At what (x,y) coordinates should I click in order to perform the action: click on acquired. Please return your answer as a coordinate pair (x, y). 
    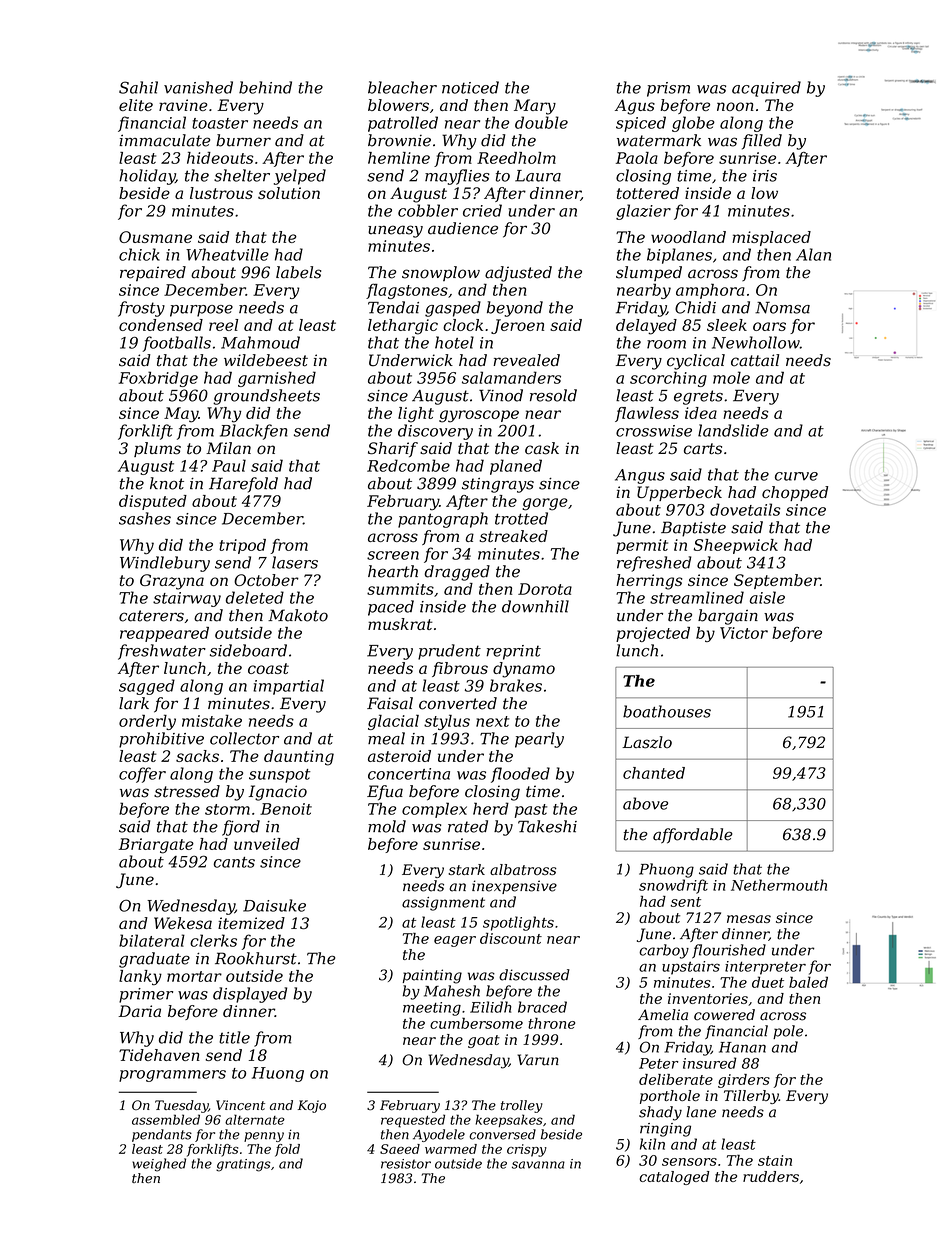
    Looking at the image, I should click on (766, 89).
